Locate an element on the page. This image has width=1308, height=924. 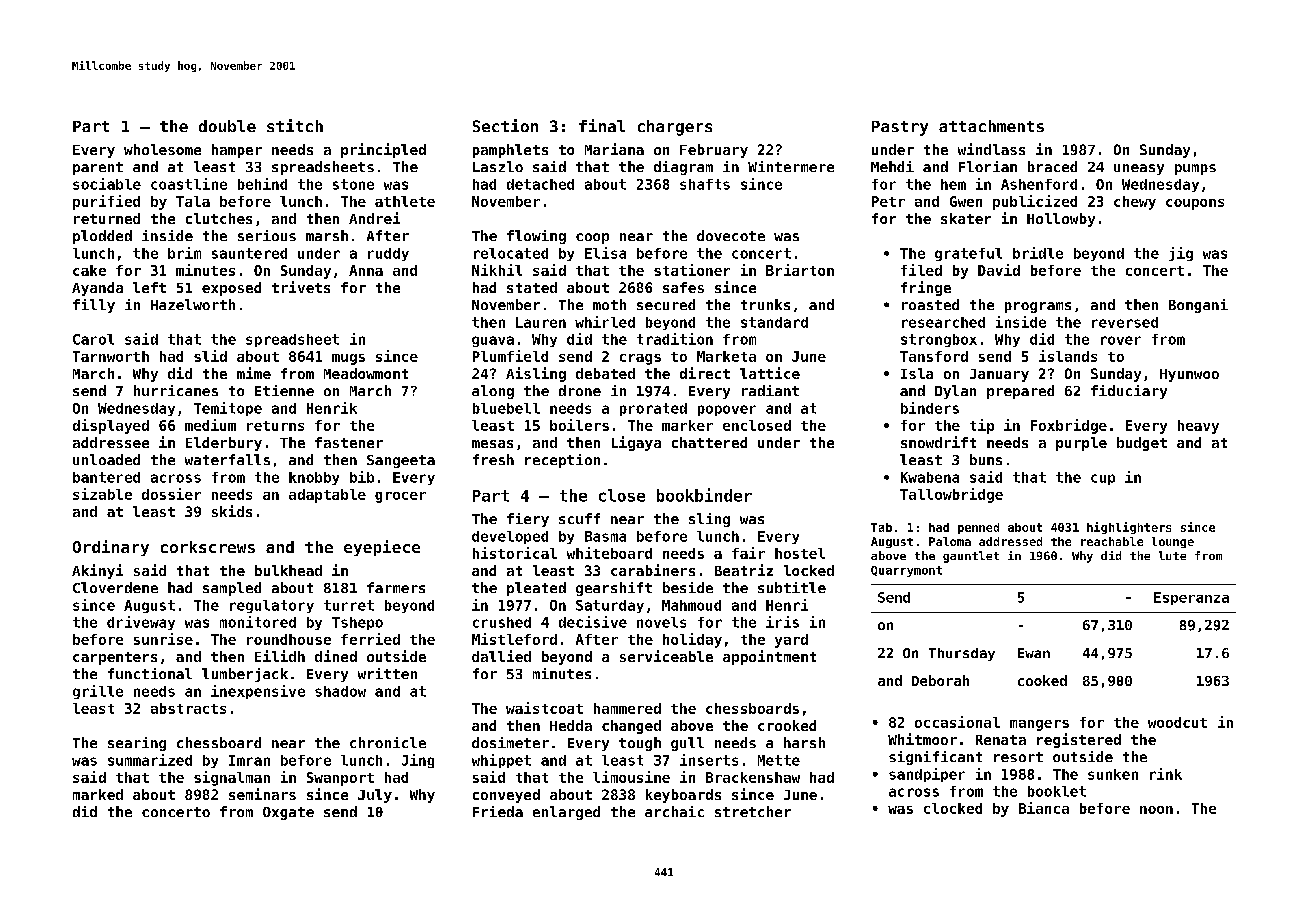
double is located at coordinates (227, 126).
